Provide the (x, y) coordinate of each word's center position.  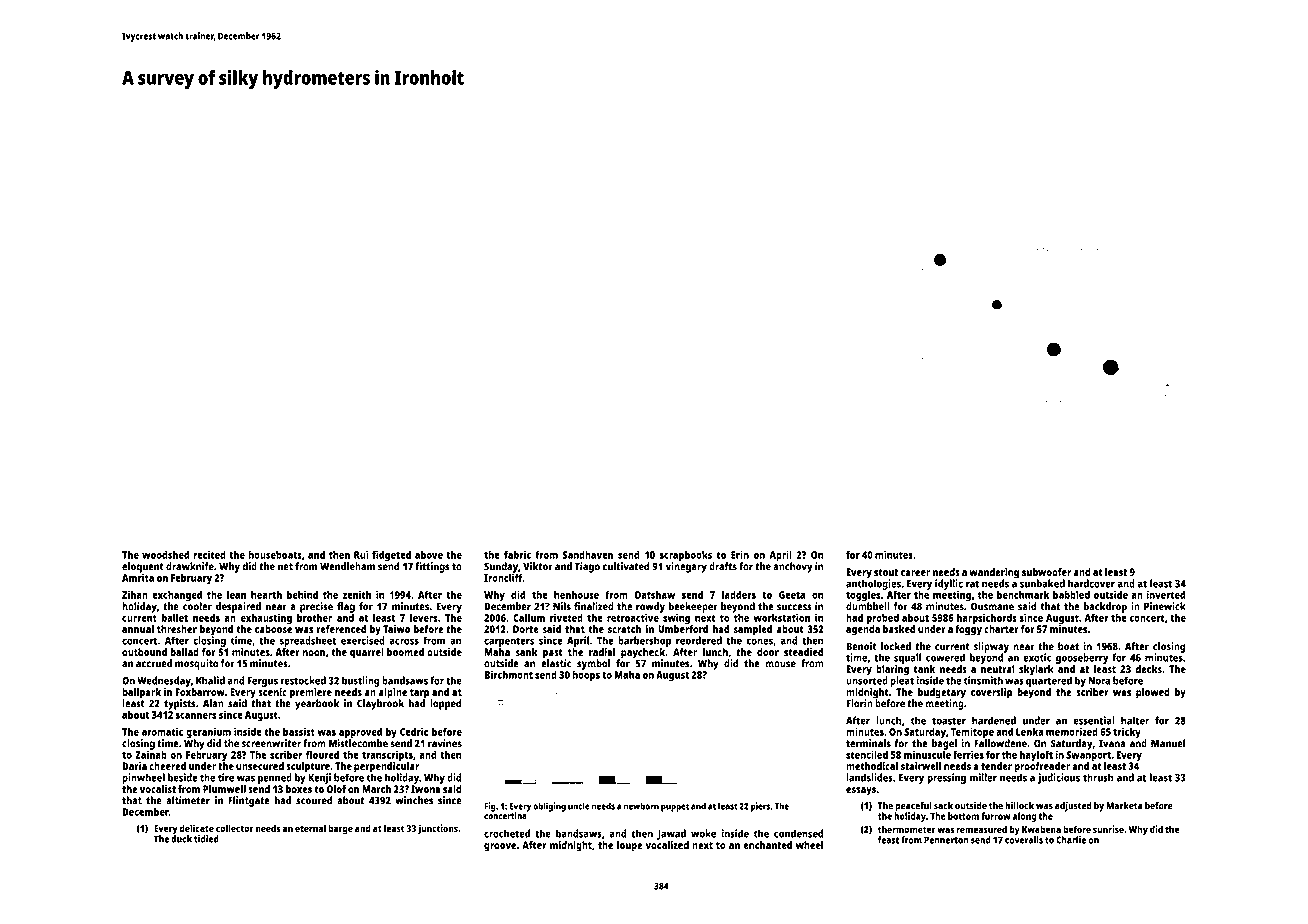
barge (340, 829)
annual (138, 629)
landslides (869, 777)
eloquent (143, 567)
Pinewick (1165, 606)
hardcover (1091, 583)
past (553, 654)
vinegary (686, 567)
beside (183, 777)
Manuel (1168, 743)
